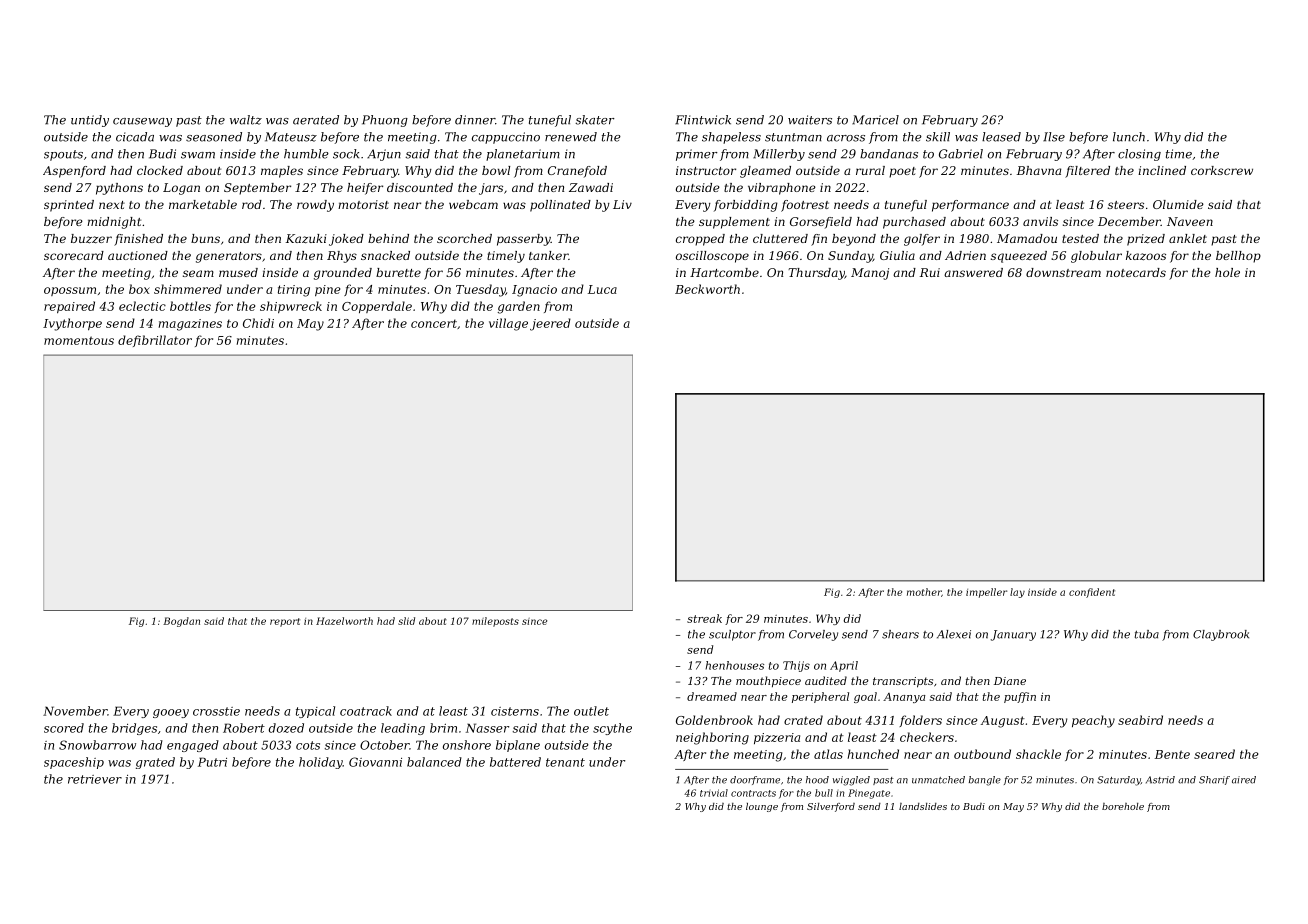 This screenshot has height=924, width=1308. Describe the element at coordinates (142, 306) in the screenshot. I see `eclectic` at that location.
